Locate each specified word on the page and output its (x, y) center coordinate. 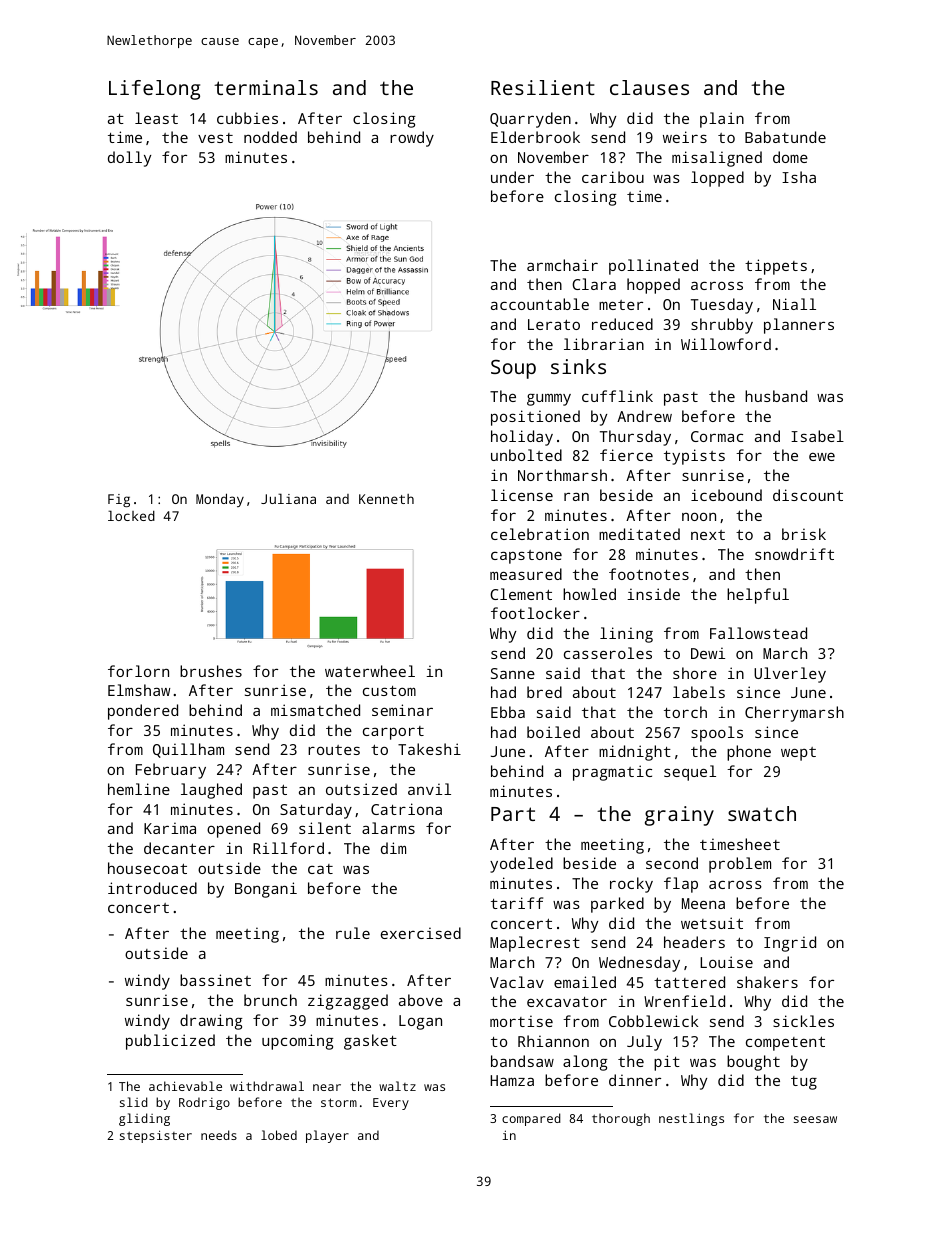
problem (740, 865)
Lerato (554, 324)
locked (131, 515)
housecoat (147, 868)
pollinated (653, 267)
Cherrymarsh (794, 714)
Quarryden (530, 120)
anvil (429, 789)
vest (215, 138)
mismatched (315, 710)
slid (134, 1102)
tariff (517, 903)
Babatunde (785, 137)
